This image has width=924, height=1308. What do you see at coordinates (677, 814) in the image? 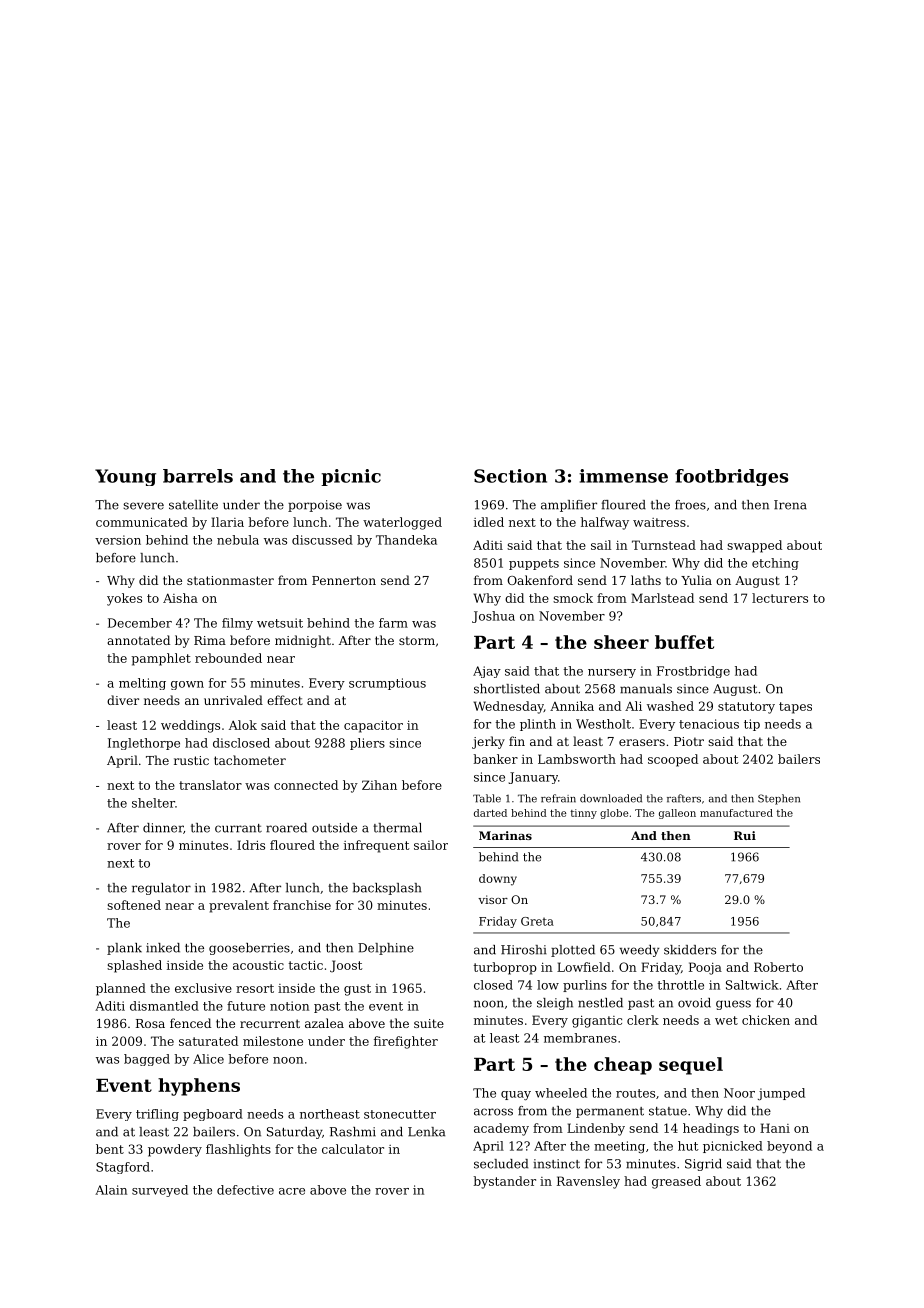
I see `galleon` at bounding box center [677, 814].
